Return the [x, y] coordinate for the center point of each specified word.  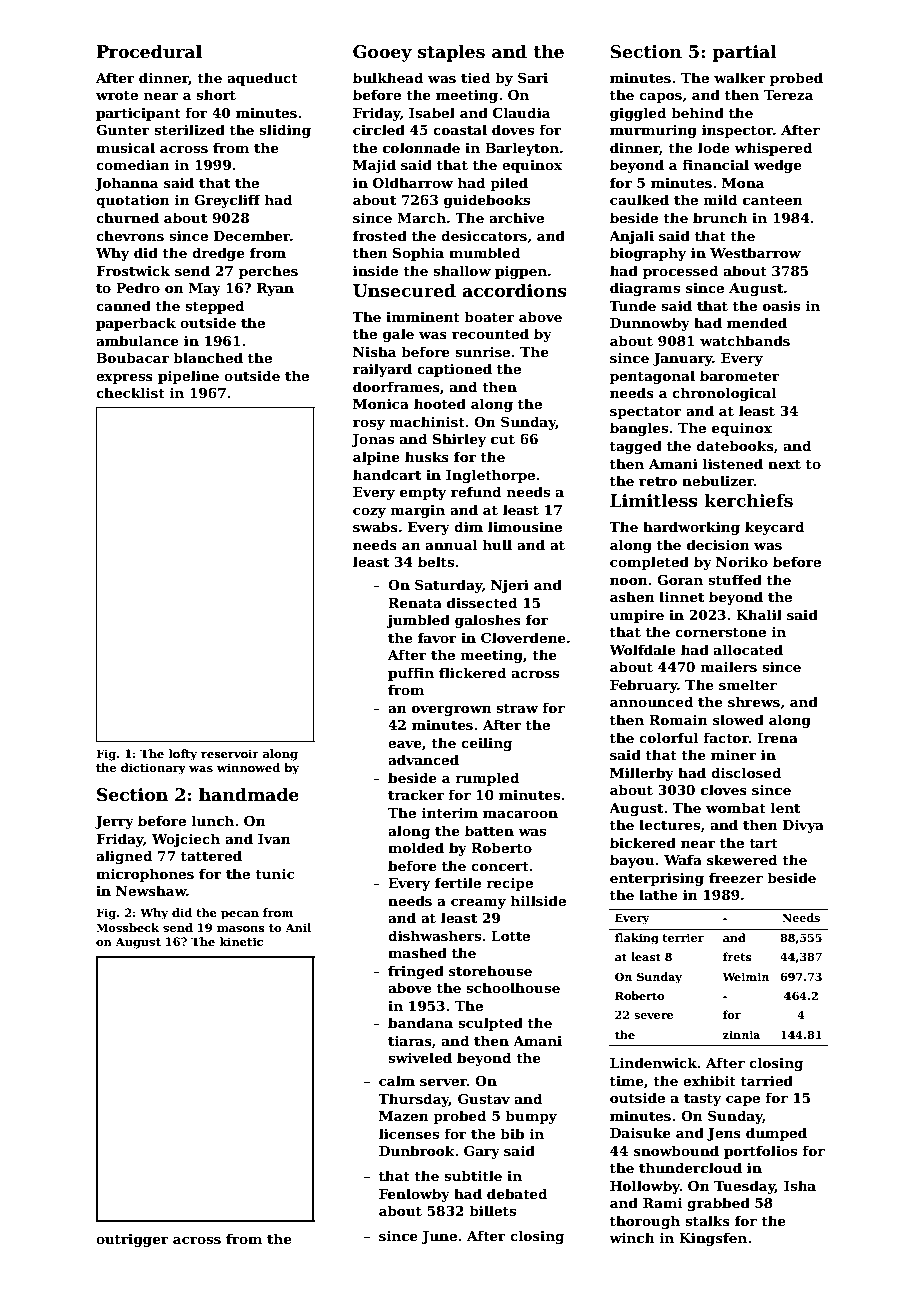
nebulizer [718, 480]
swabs [375, 526]
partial [744, 53]
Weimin [745, 976]
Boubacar [132, 357]
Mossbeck [127, 927]
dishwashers [434, 935]
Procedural [149, 51]
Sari [533, 78]
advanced [423, 759]
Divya [803, 826]
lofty [183, 755]
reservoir [230, 753]
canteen [773, 200]
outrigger [132, 1240]
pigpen [521, 272]
